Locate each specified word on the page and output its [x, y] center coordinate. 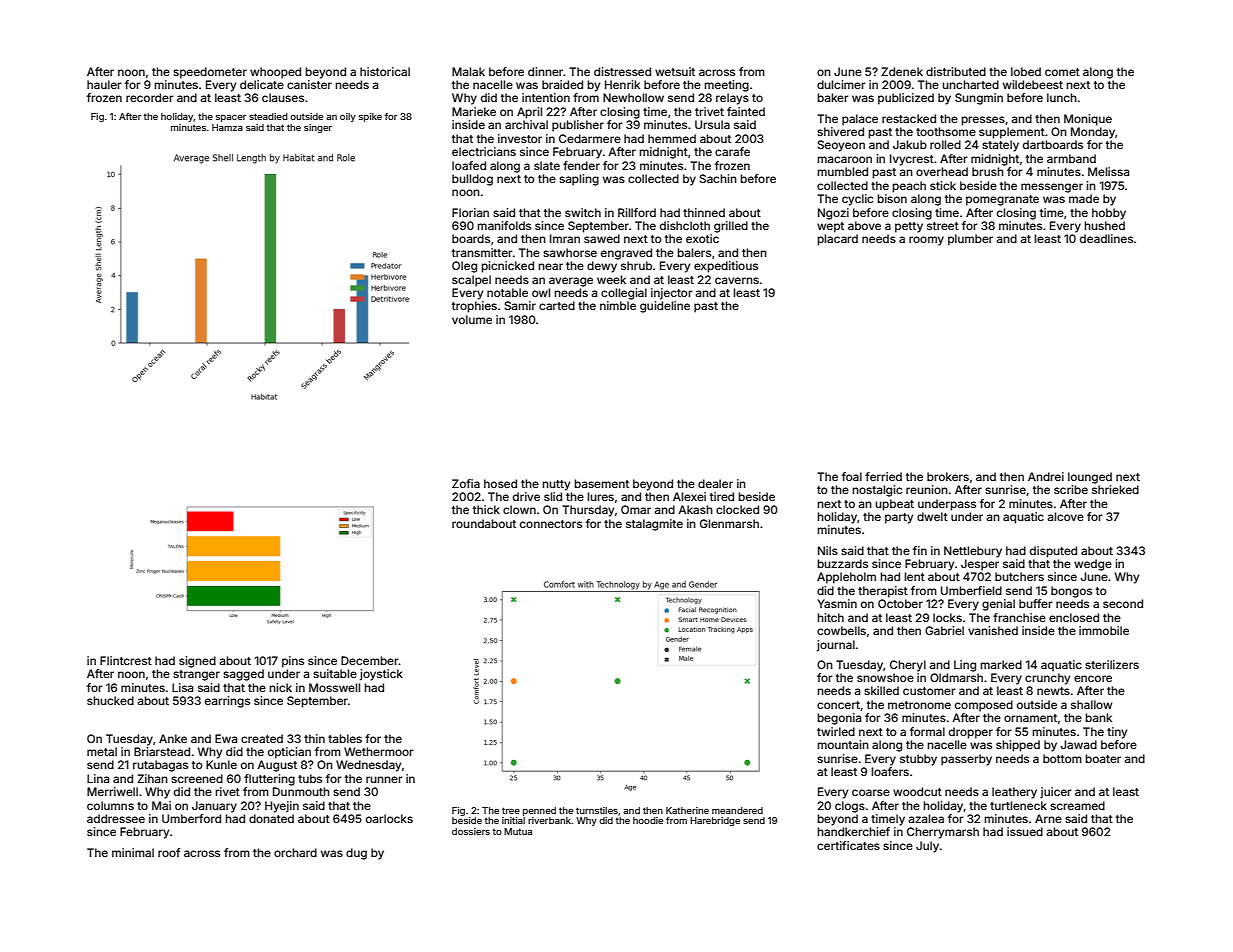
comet [1062, 72]
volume [472, 319]
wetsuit [675, 71]
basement [601, 483]
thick [486, 509]
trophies [474, 307]
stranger [196, 675]
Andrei [1046, 476]
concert [838, 705]
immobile [1104, 630]
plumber [970, 240]
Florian [470, 212]
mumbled [842, 171]
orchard [295, 852]
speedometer [210, 73]
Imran [565, 238]
